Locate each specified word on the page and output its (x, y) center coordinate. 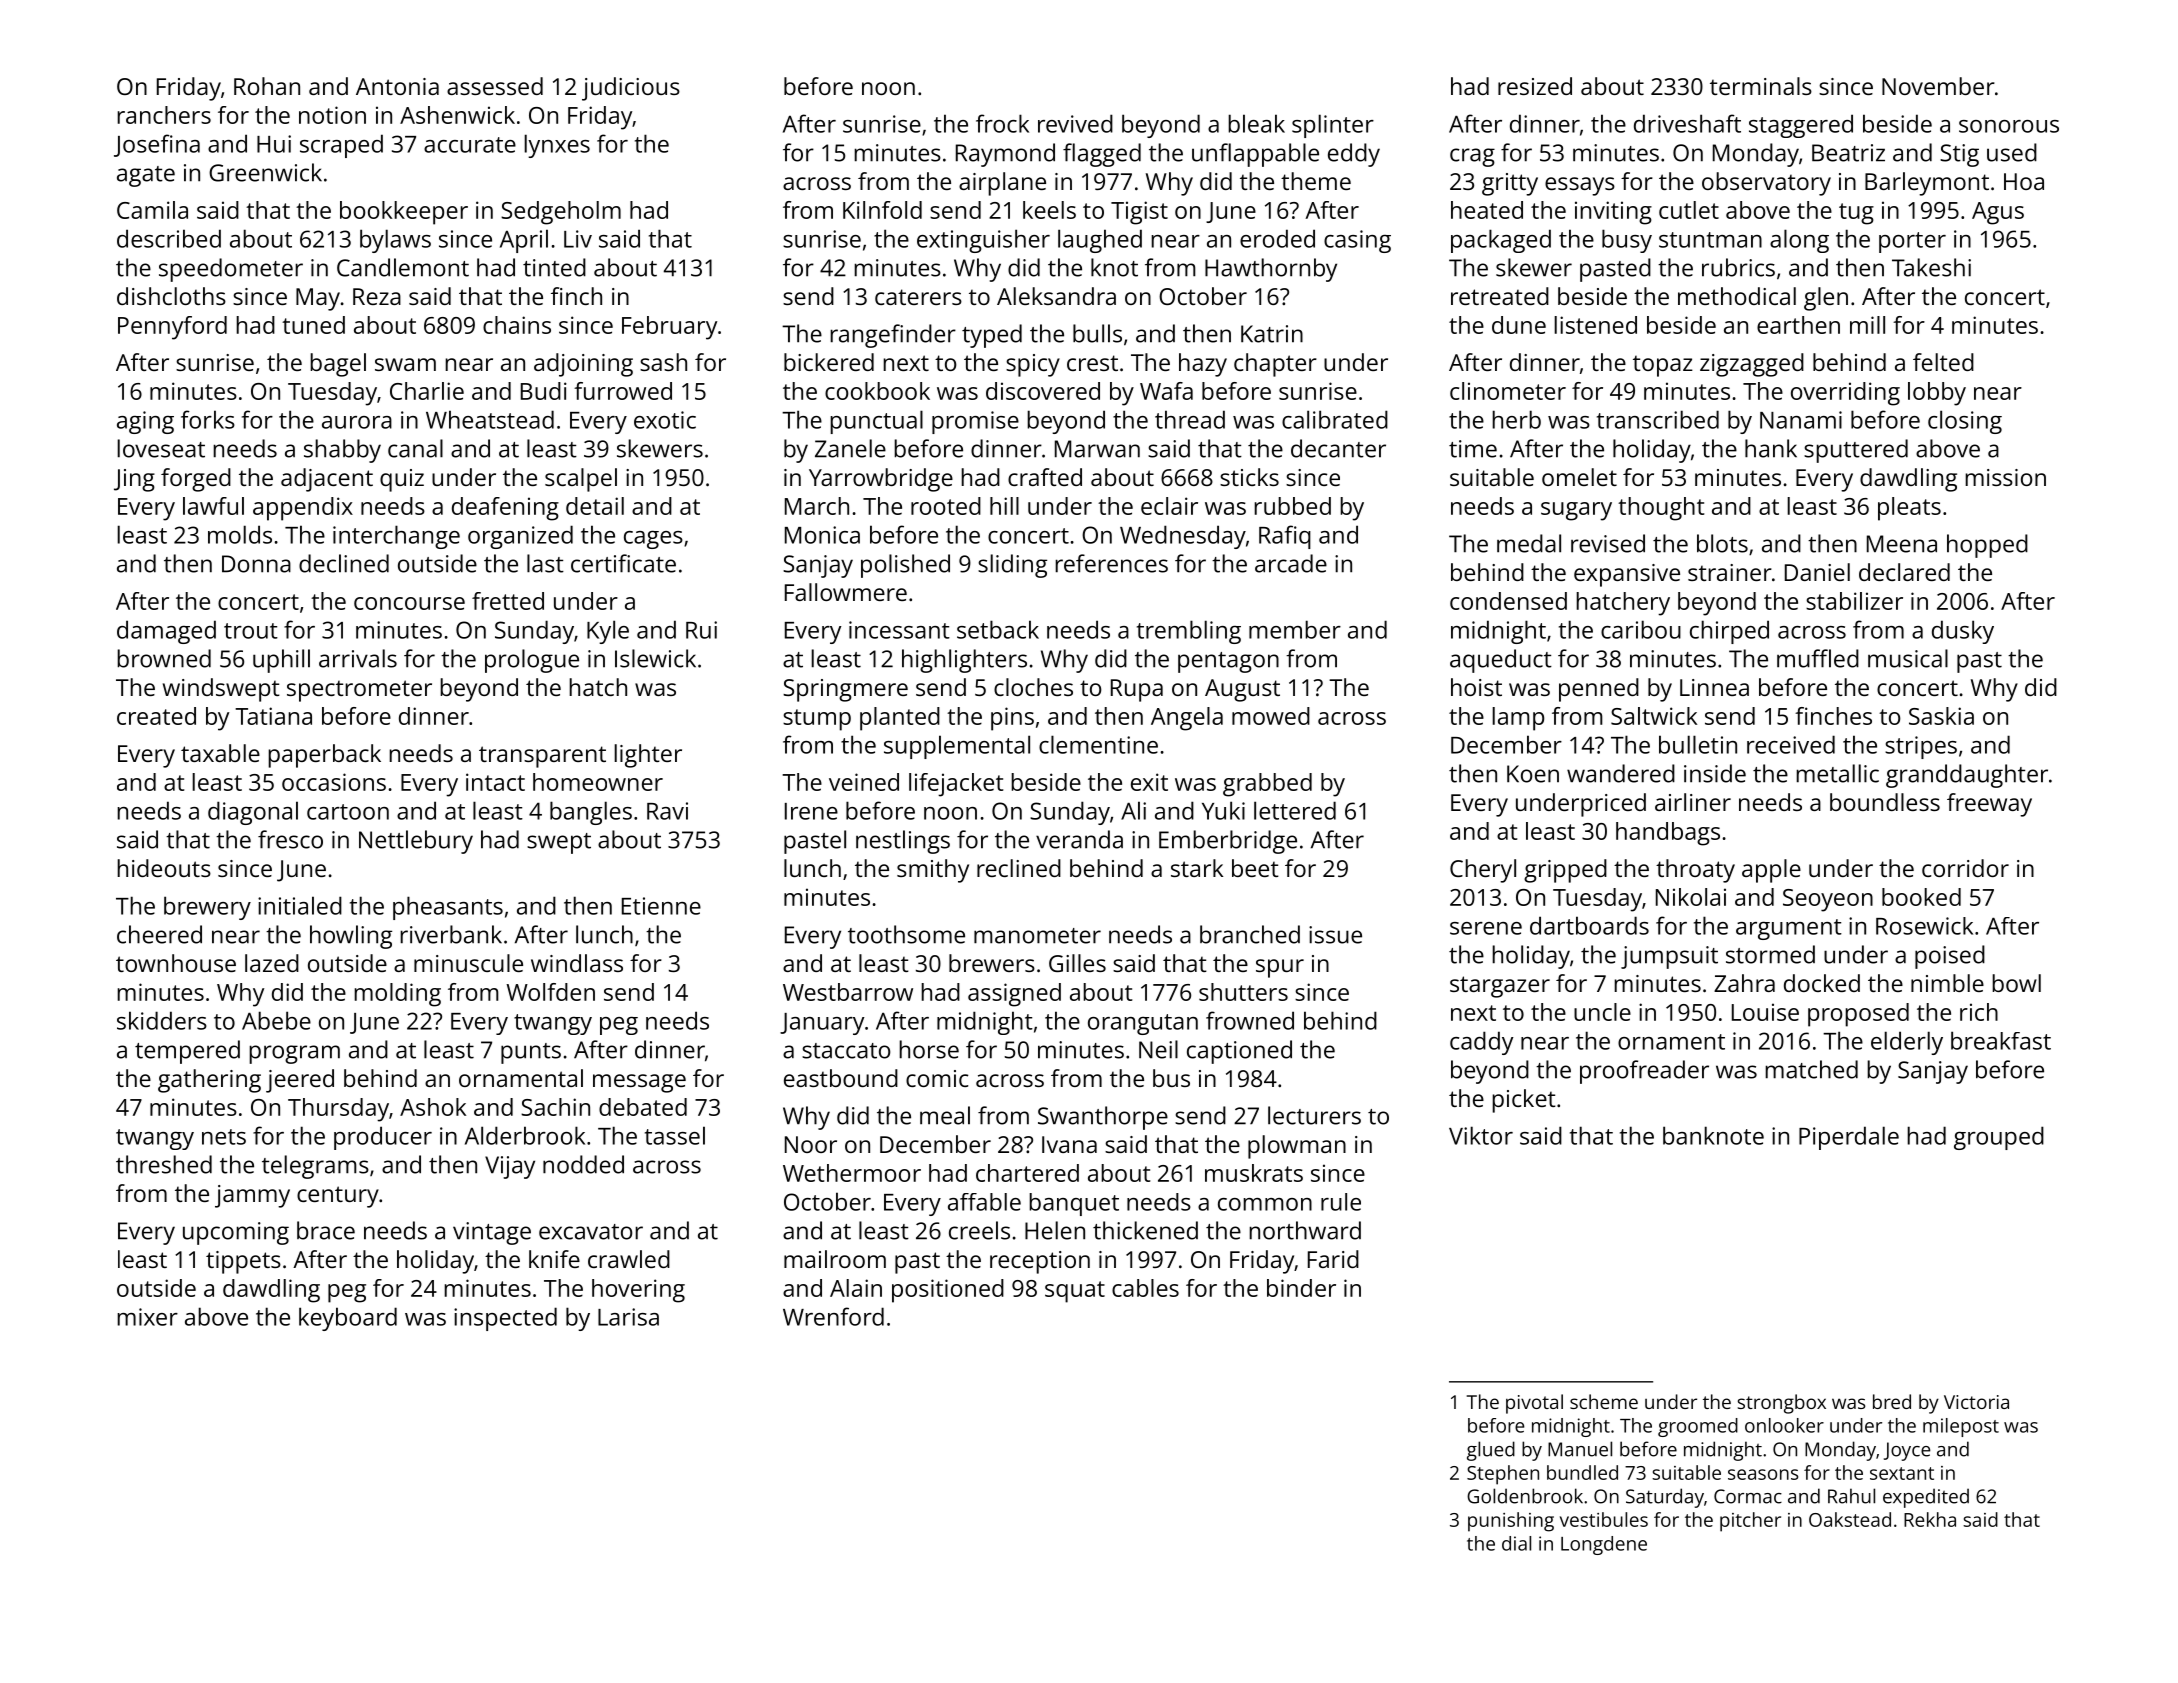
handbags (1668, 834)
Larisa (628, 1317)
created (156, 716)
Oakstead (1850, 1519)
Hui (274, 144)
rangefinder (893, 336)
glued (1491, 1451)
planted (900, 719)
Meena (1902, 544)
